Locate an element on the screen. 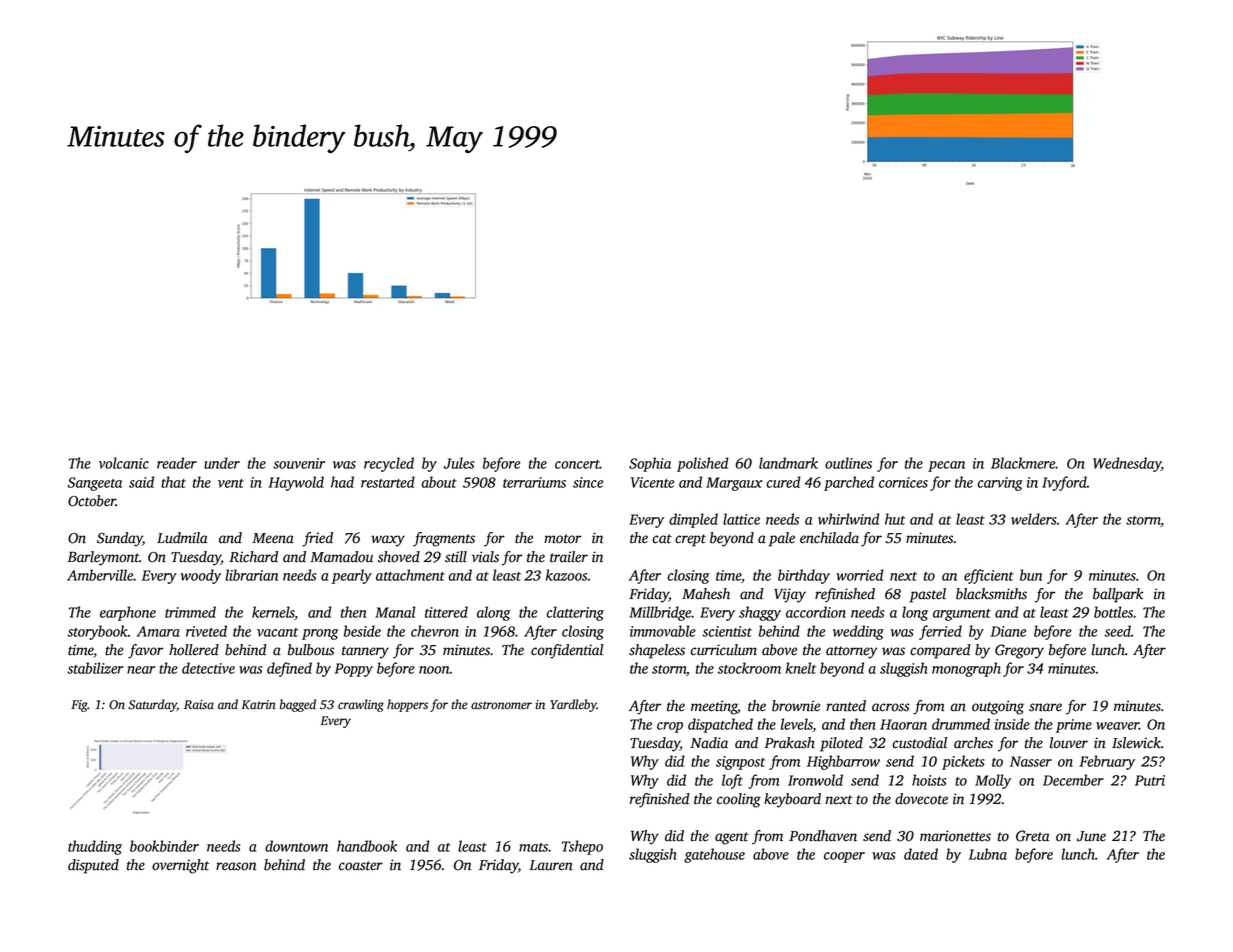 The height and width of the screenshot is (952, 1233). Diane is located at coordinates (1008, 631).
